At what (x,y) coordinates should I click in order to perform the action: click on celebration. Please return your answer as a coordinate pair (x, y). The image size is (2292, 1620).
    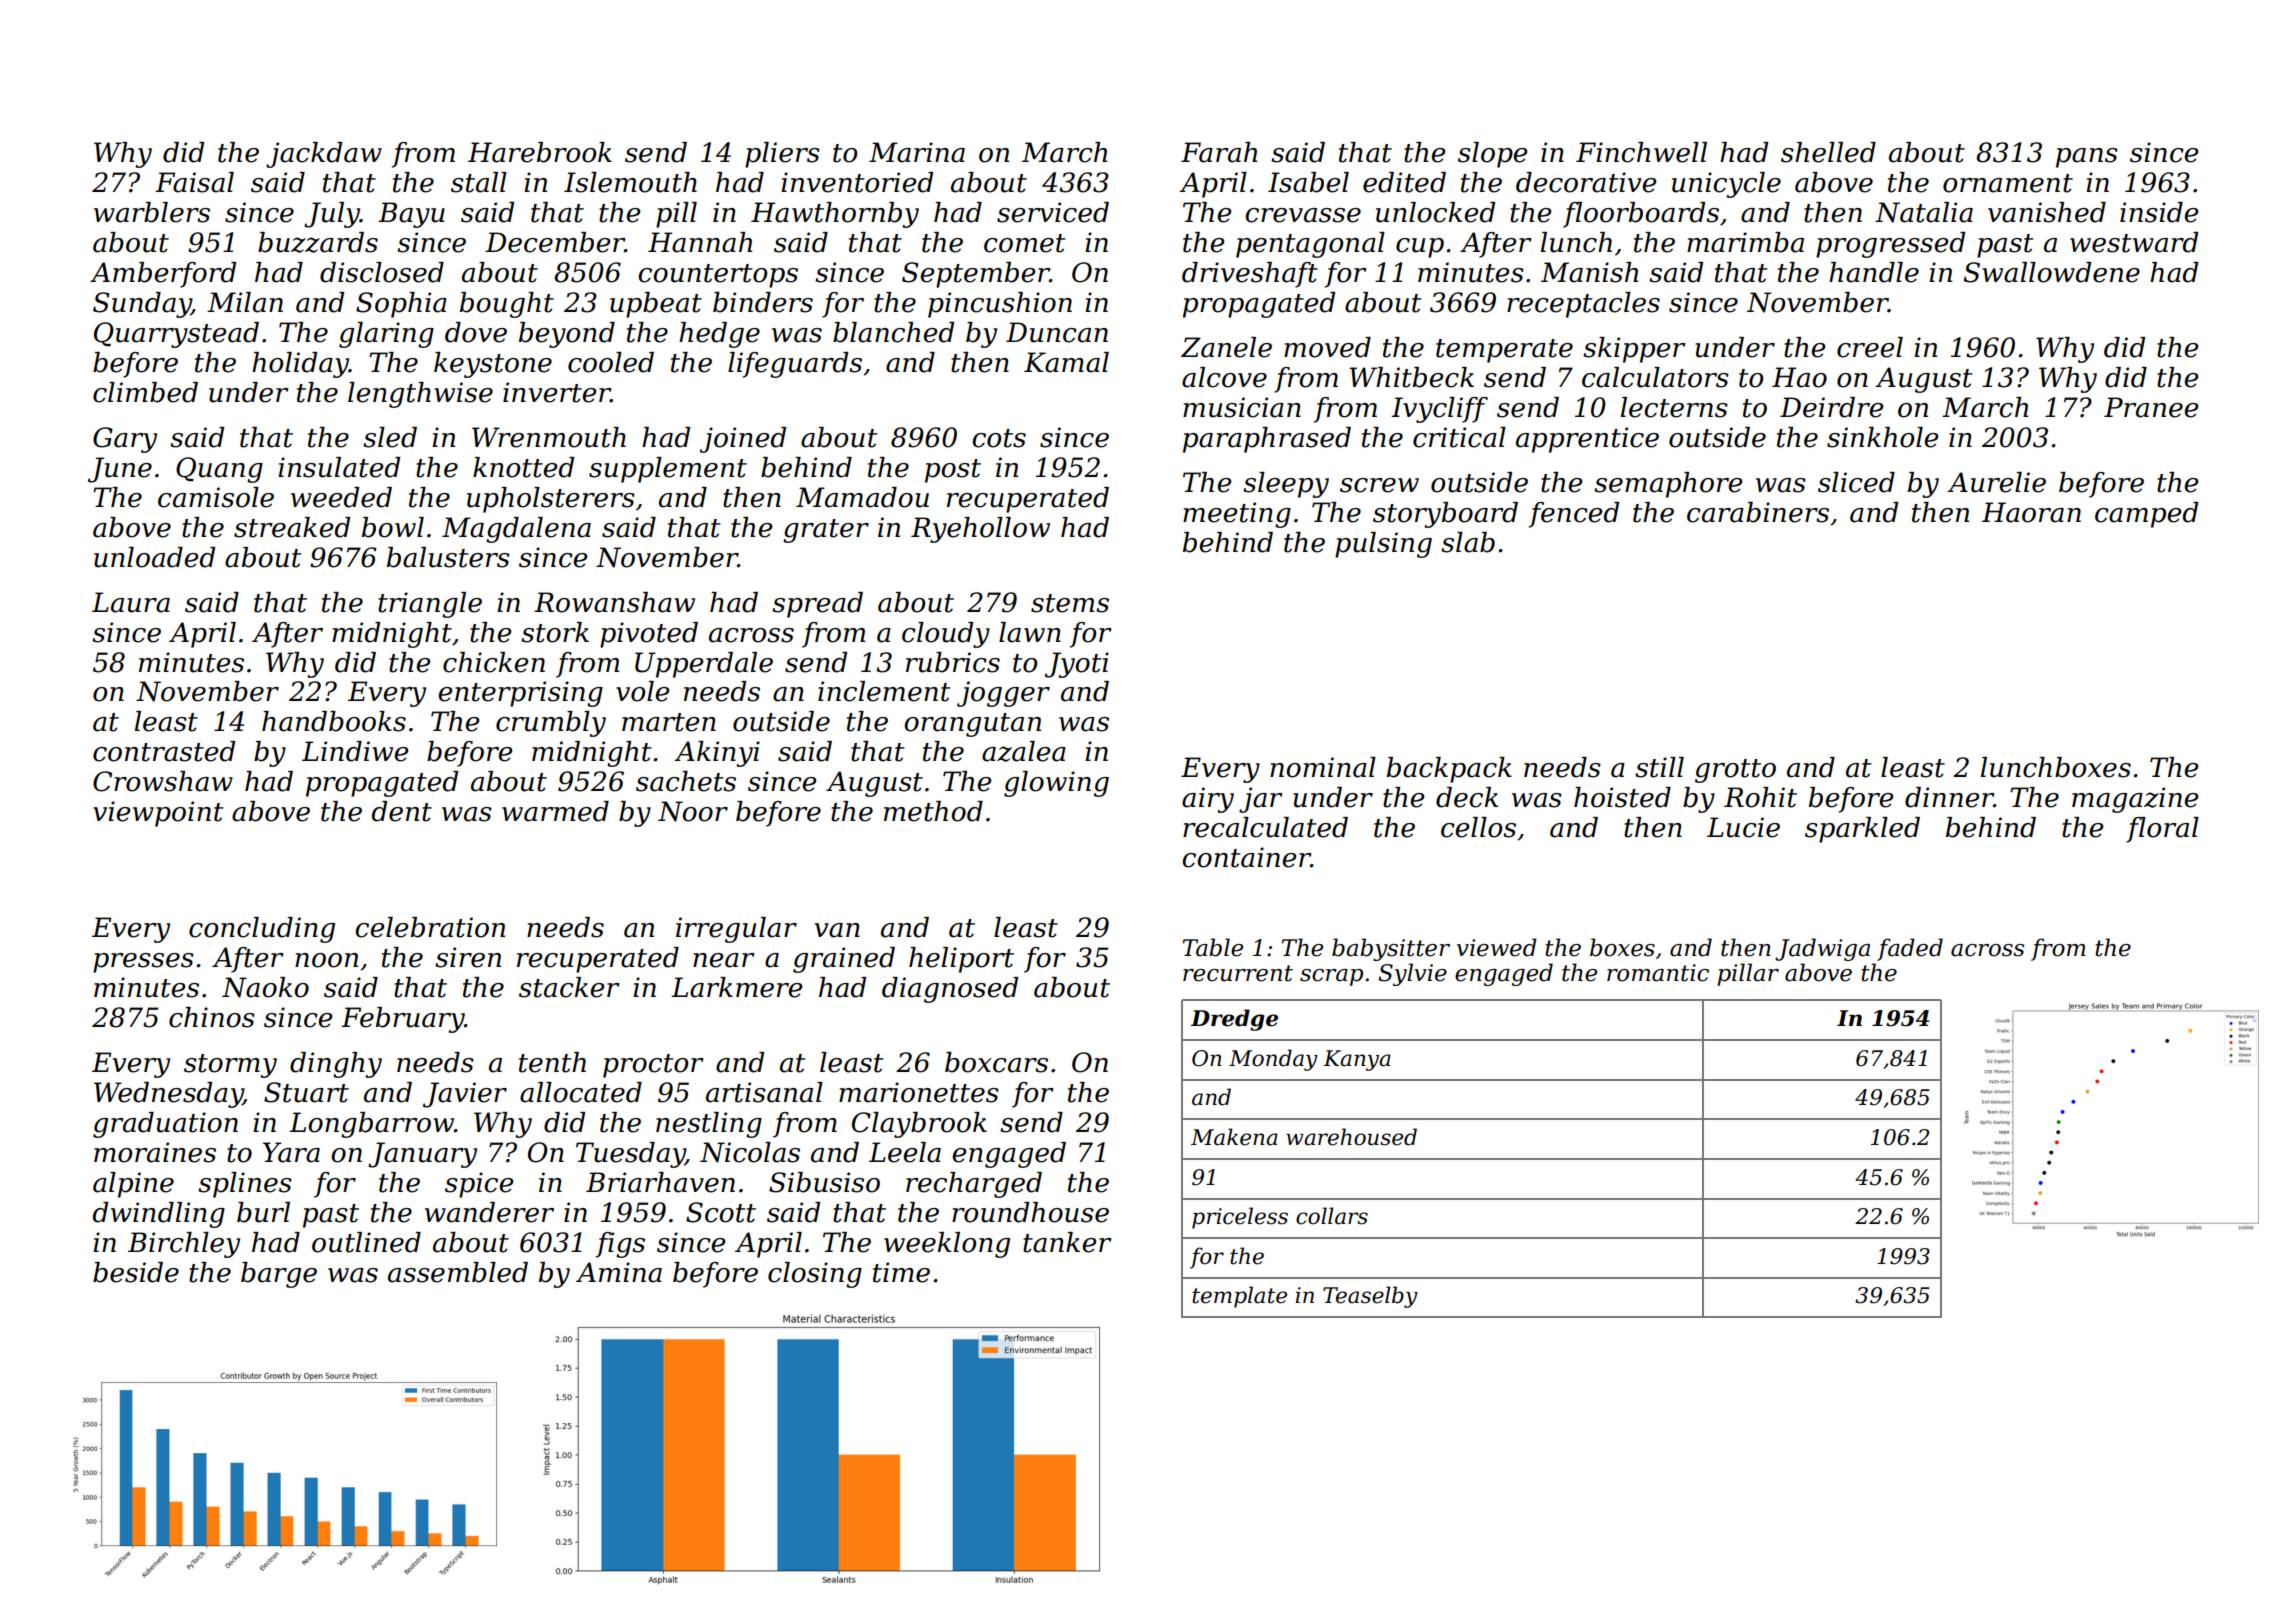
    Looking at the image, I should click on (430, 927).
